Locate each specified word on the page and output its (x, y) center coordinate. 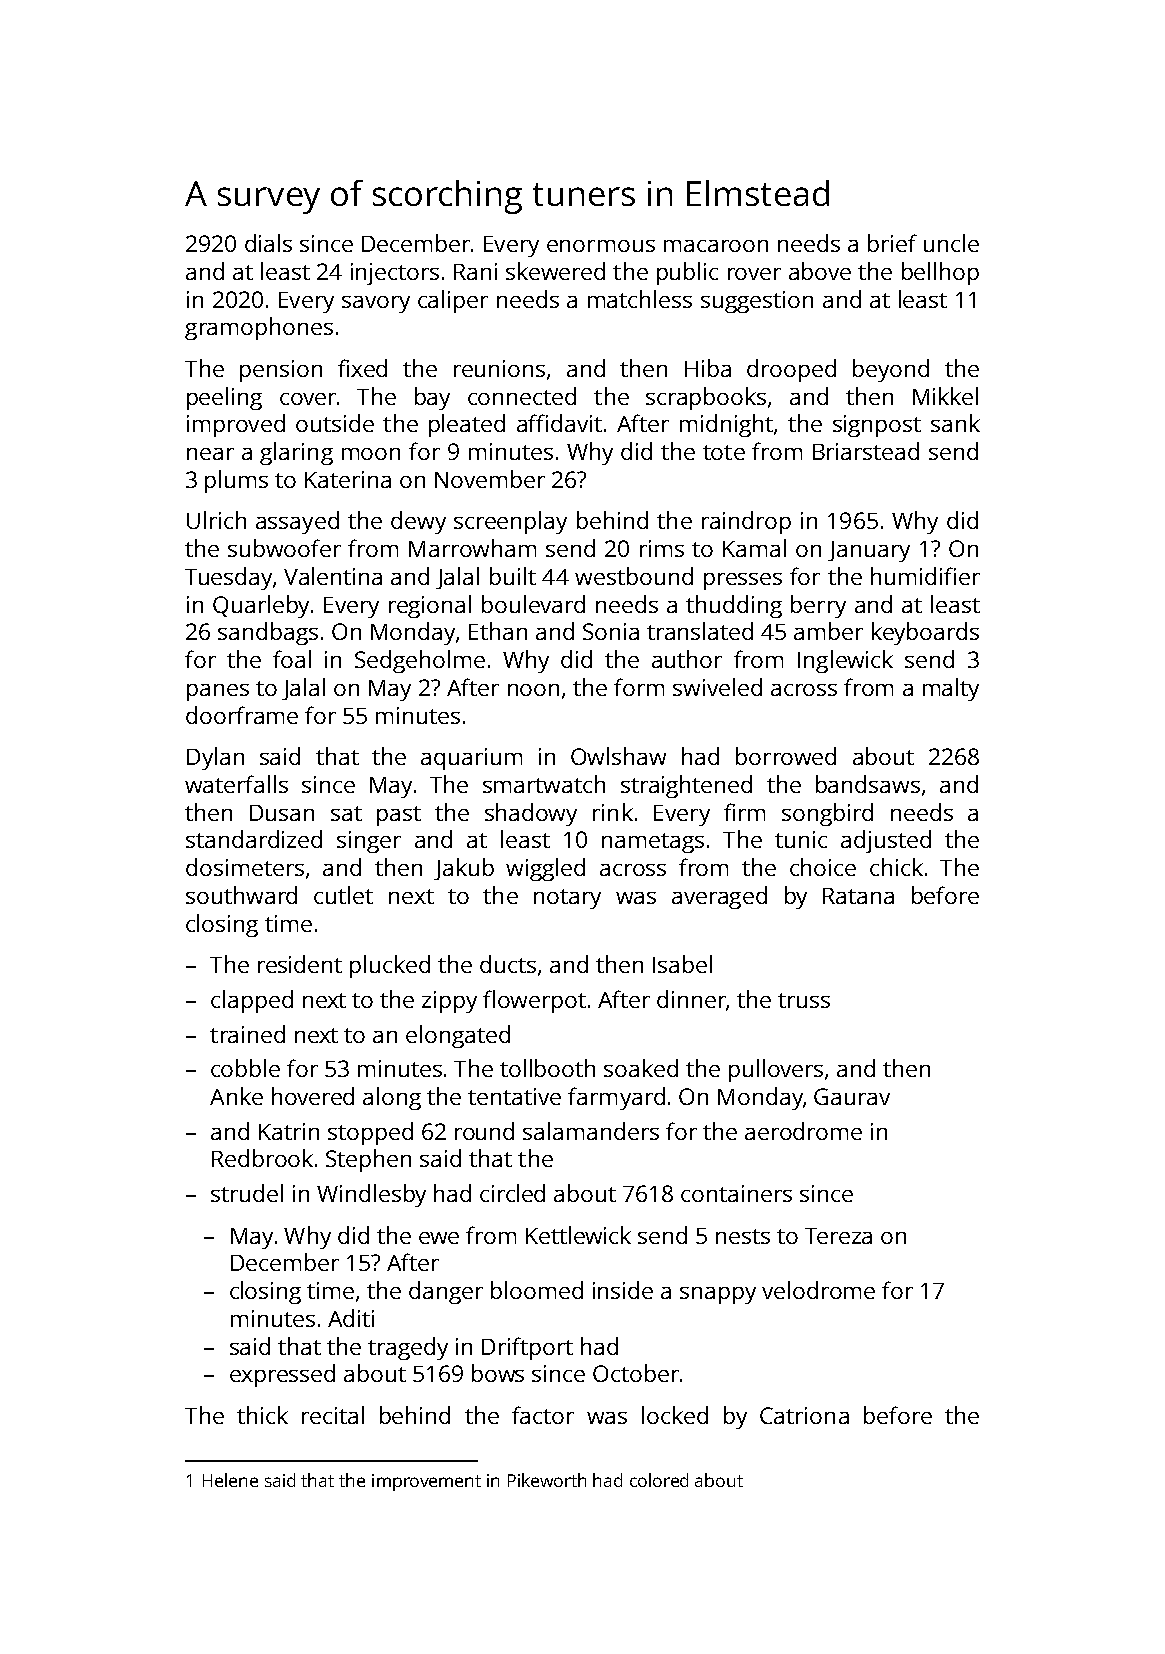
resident (300, 964)
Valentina (333, 576)
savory (376, 304)
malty (951, 689)
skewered (555, 271)
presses (743, 581)
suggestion (757, 302)
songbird (827, 814)
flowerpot (534, 1001)
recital (333, 1415)
